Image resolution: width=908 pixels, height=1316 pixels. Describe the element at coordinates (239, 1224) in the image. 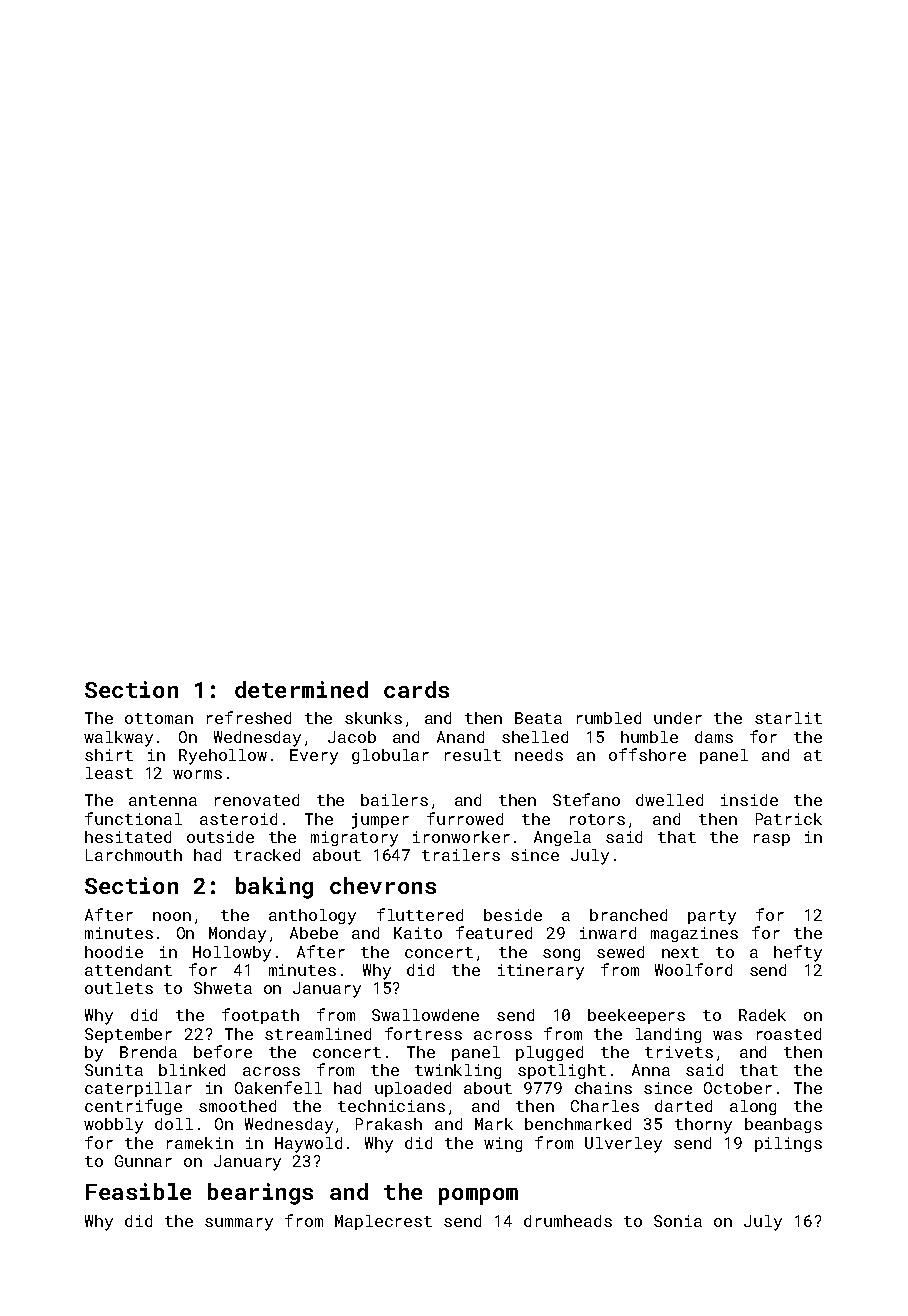

I see `summary` at that location.
